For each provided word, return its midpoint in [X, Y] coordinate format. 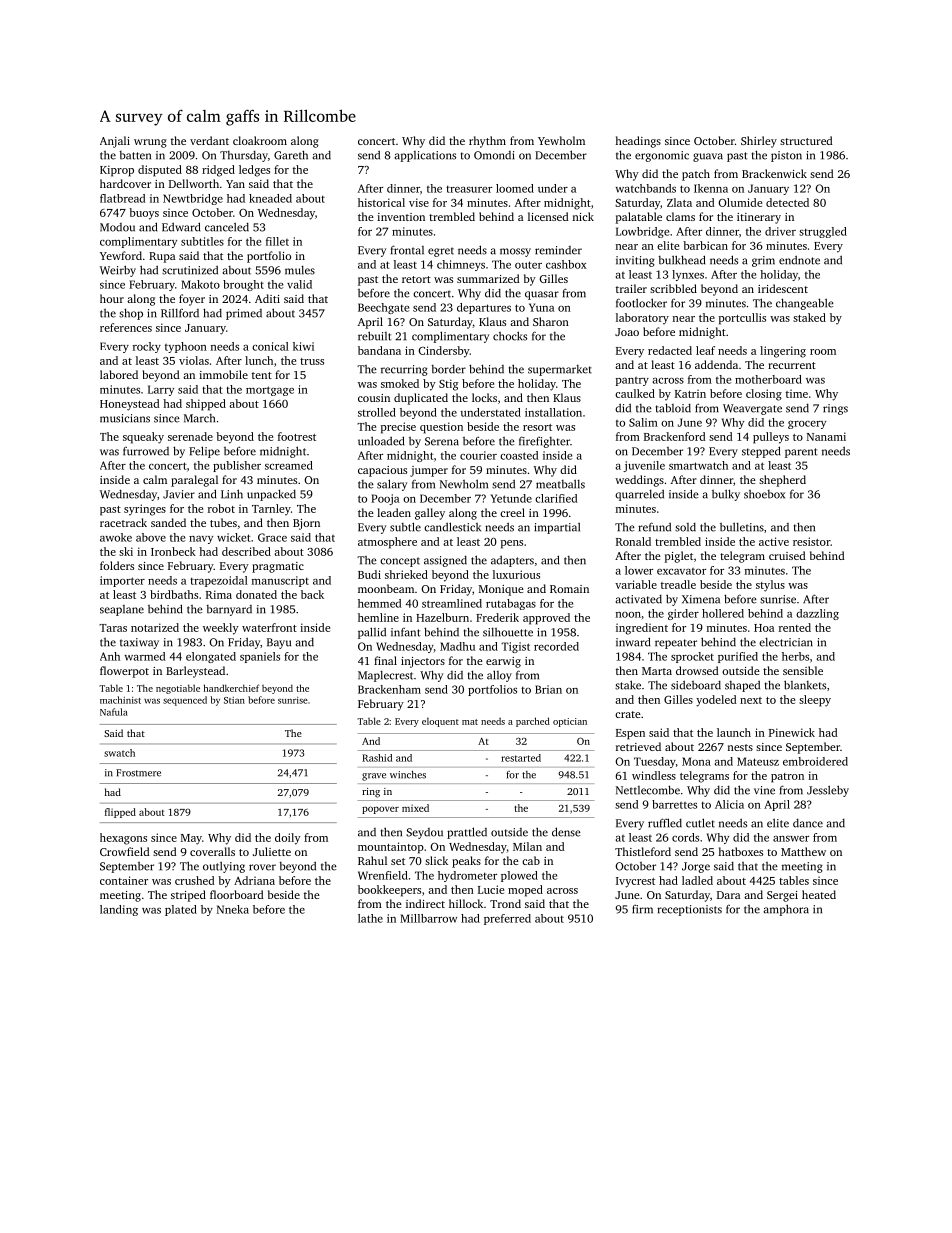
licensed [548, 216]
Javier [179, 494]
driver [780, 231]
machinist [120, 700]
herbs [795, 656]
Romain [569, 589]
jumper [429, 471]
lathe [370, 918]
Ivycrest [635, 882]
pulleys [771, 438]
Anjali [115, 142]
